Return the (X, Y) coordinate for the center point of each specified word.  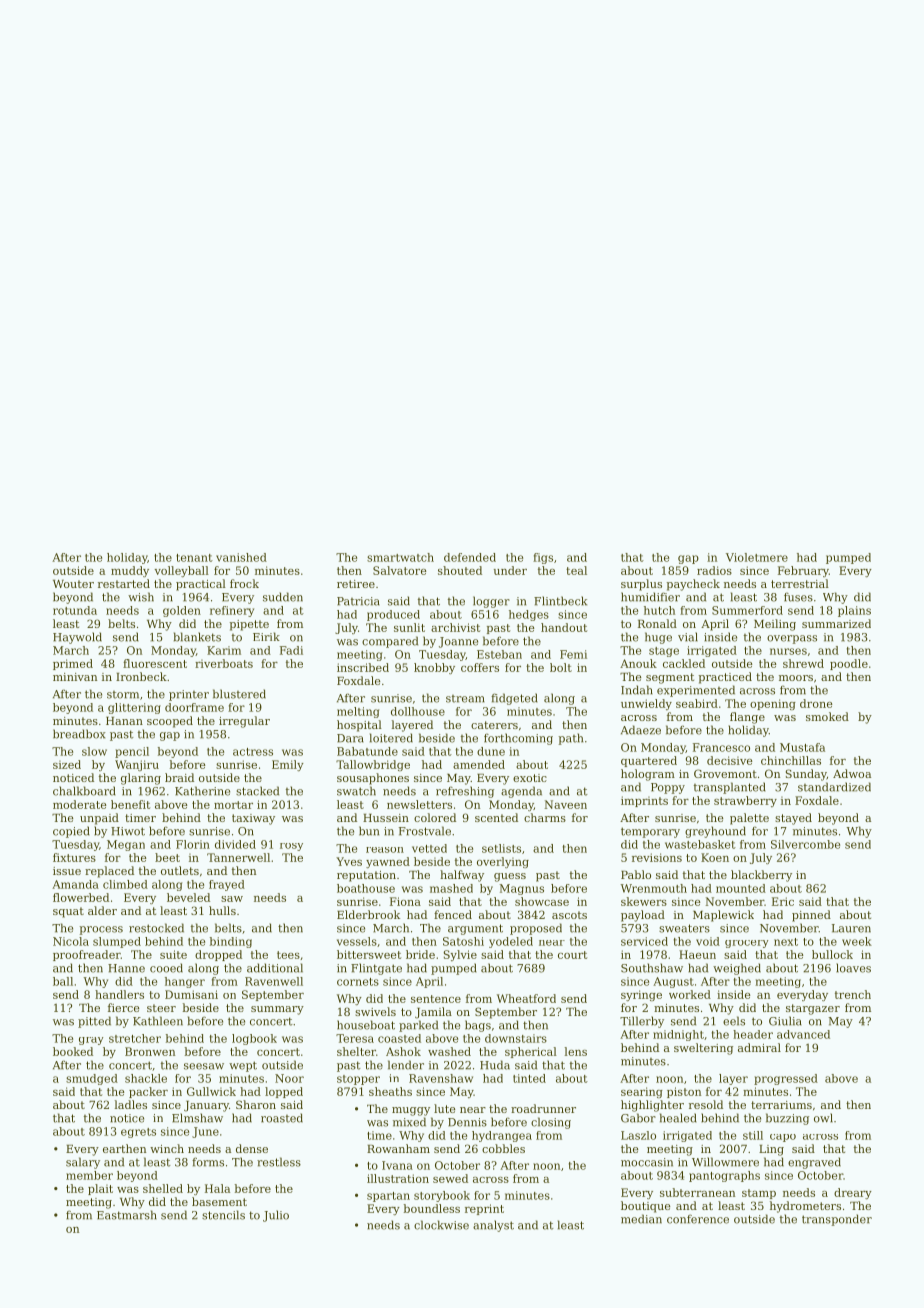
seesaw (204, 1066)
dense (252, 1148)
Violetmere (757, 557)
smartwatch (400, 557)
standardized (834, 787)
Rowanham (398, 1148)
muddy (130, 571)
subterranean (698, 1192)
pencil (132, 752)
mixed (409, 1122)
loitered (391, 738)
